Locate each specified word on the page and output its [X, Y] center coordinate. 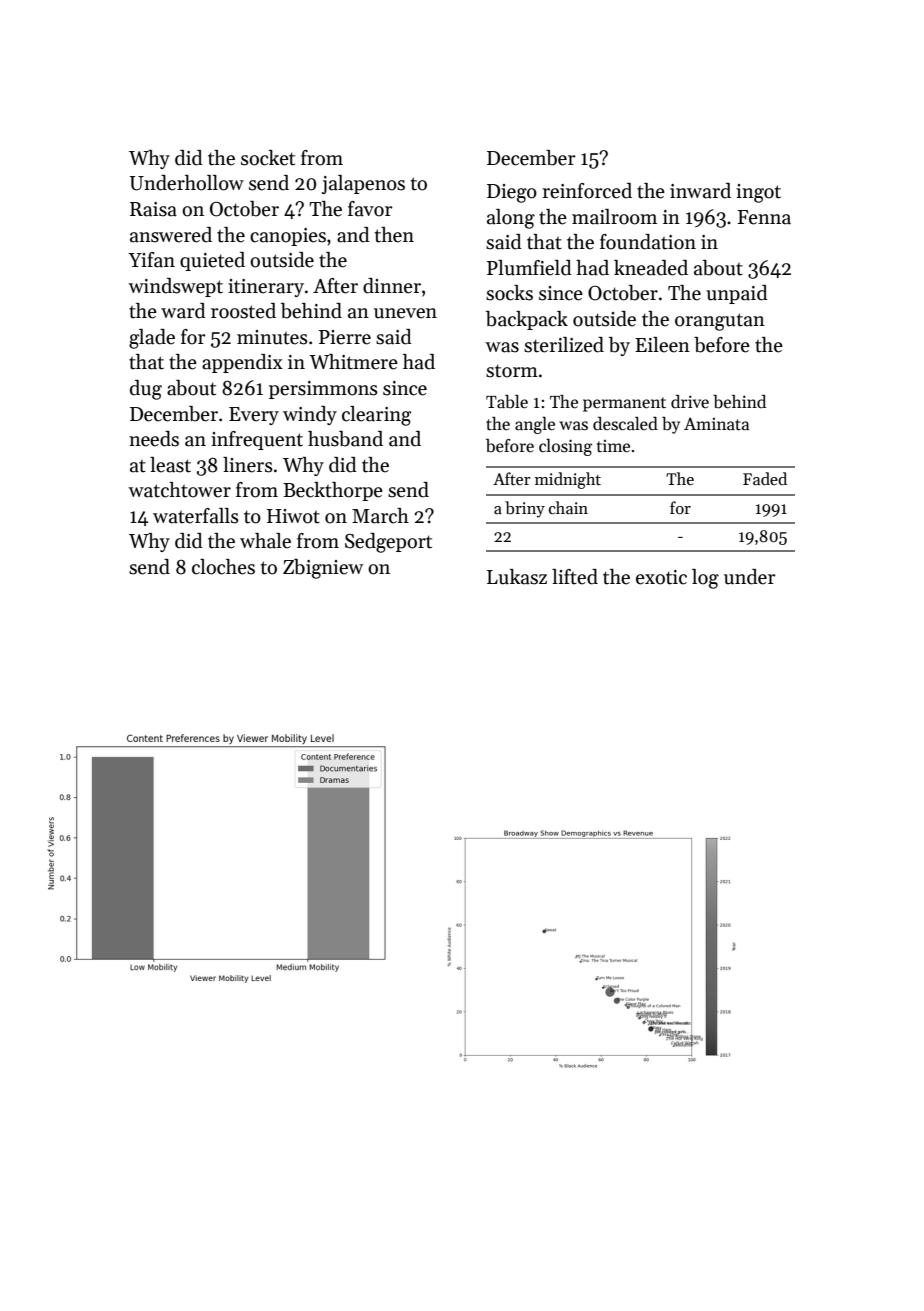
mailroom [614, 217]
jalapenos [363, 184]
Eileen [662, 345]
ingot [758, 193]
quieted [212, 261]
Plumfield [529, 268]
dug [146, 390]
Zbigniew [323, 569]
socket [268, 158]
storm [512, 371]
